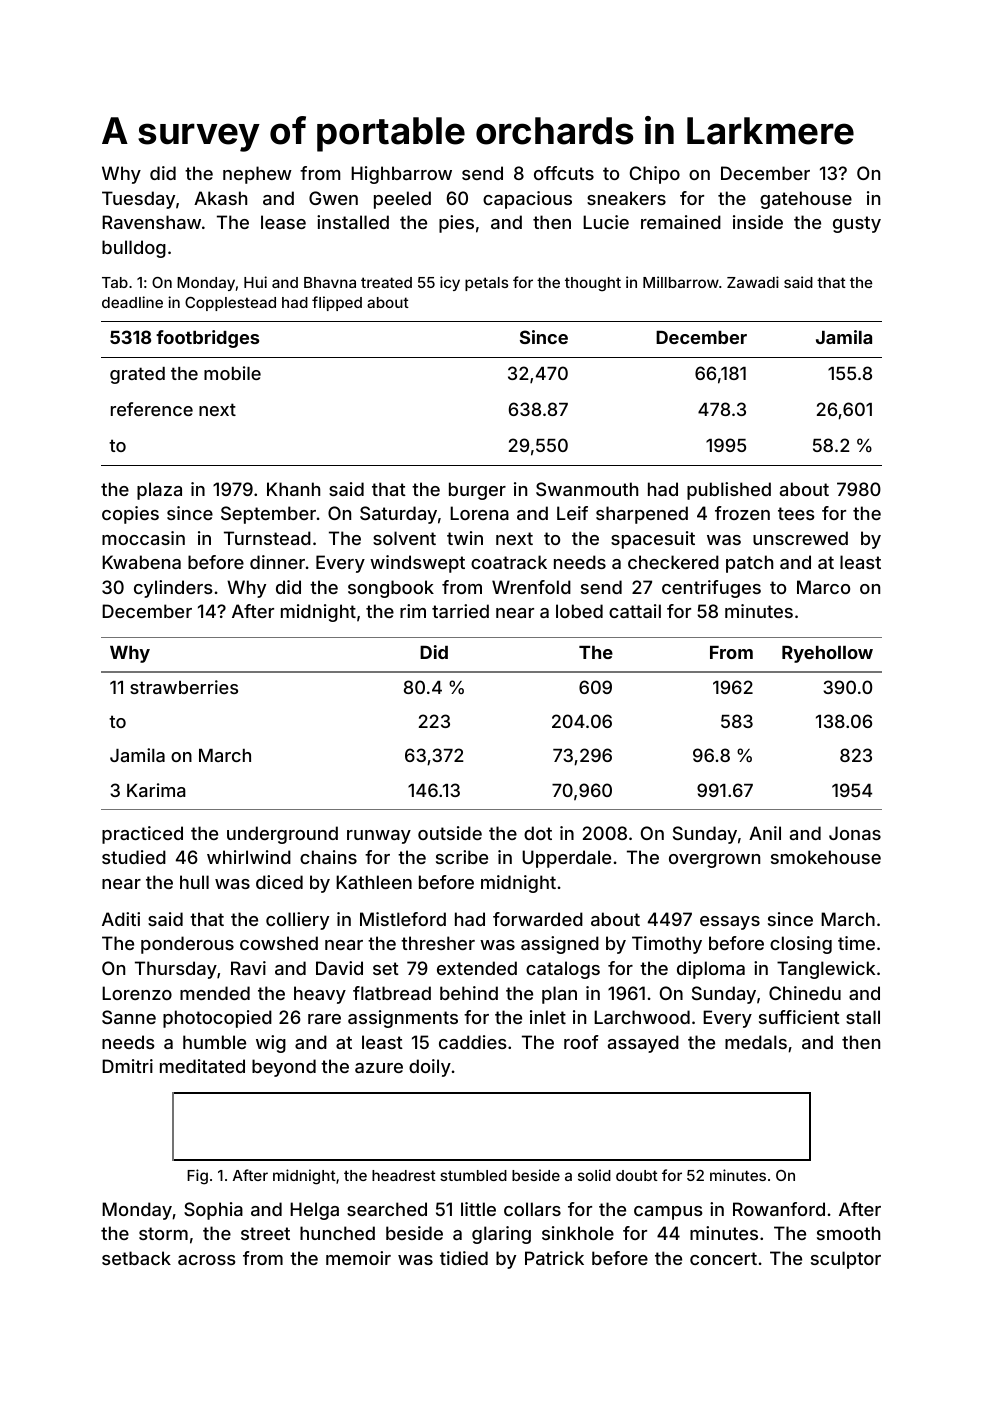  What do you see at coordinates (800, 538) in the image?
I see `unscrewed` at bounding box center [800, 538].
